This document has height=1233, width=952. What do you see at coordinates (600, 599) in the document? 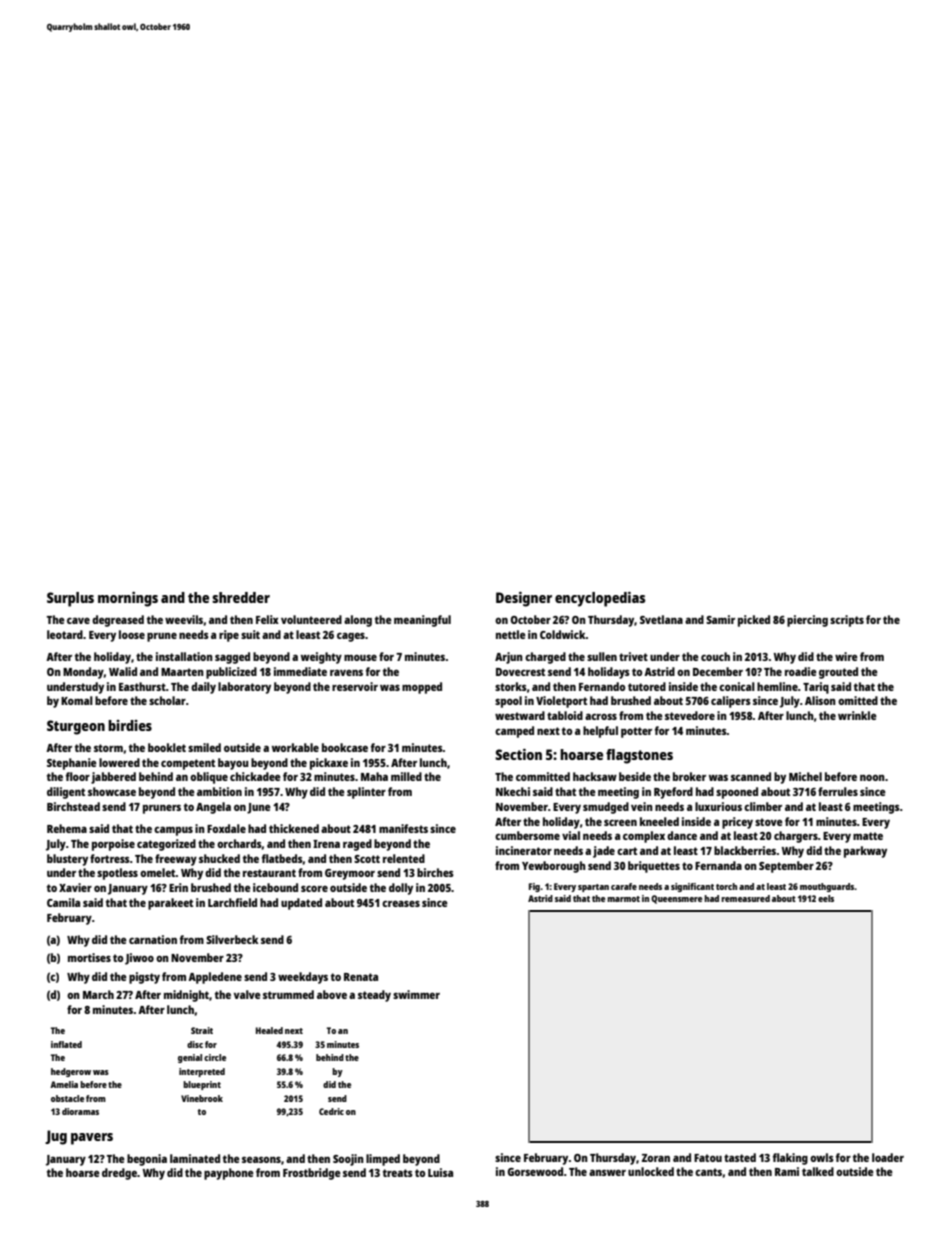
I see `encyclopedias` at bounding box center [600, 599].
